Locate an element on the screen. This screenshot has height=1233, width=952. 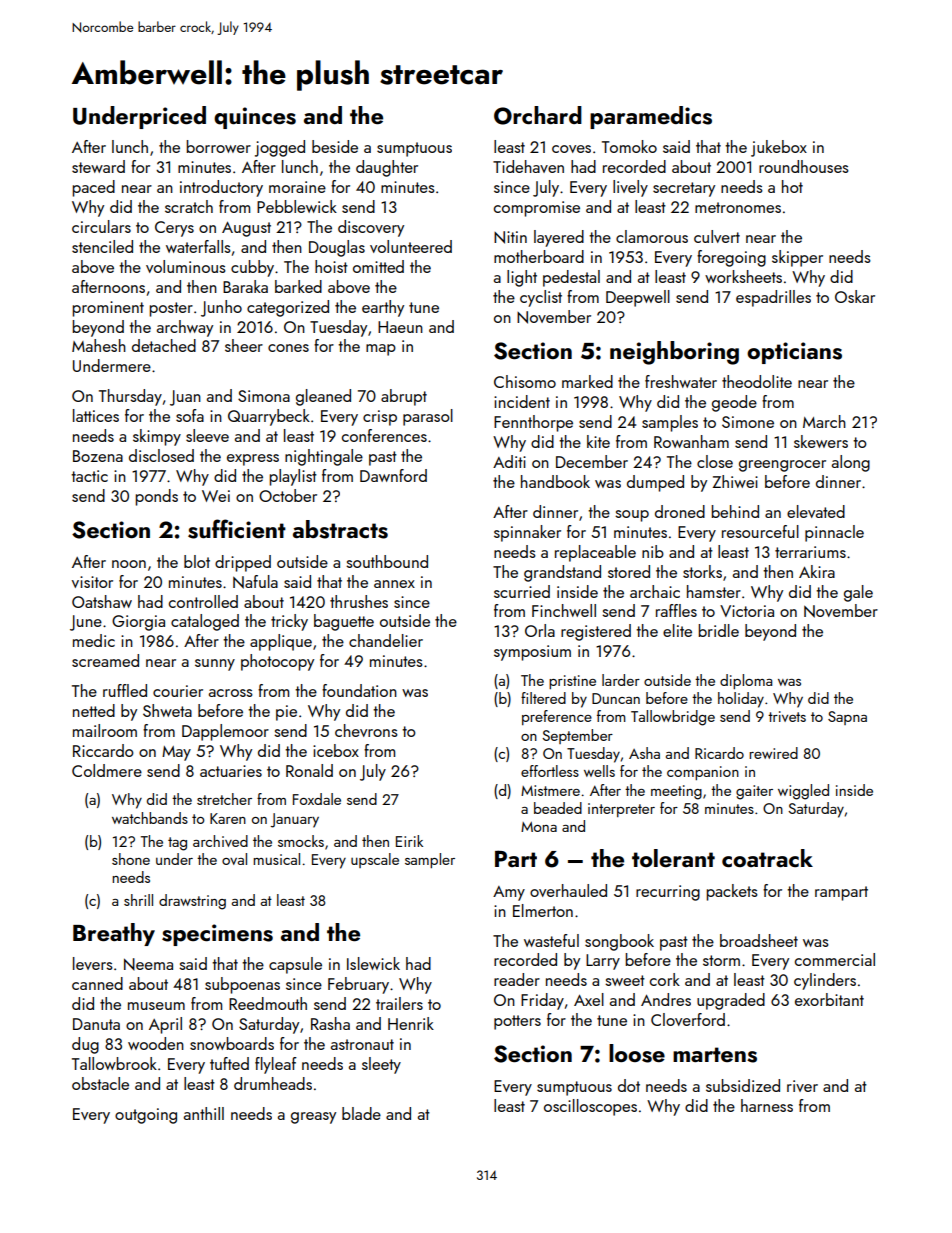
sufficient is located at coordinates (237, 529).
